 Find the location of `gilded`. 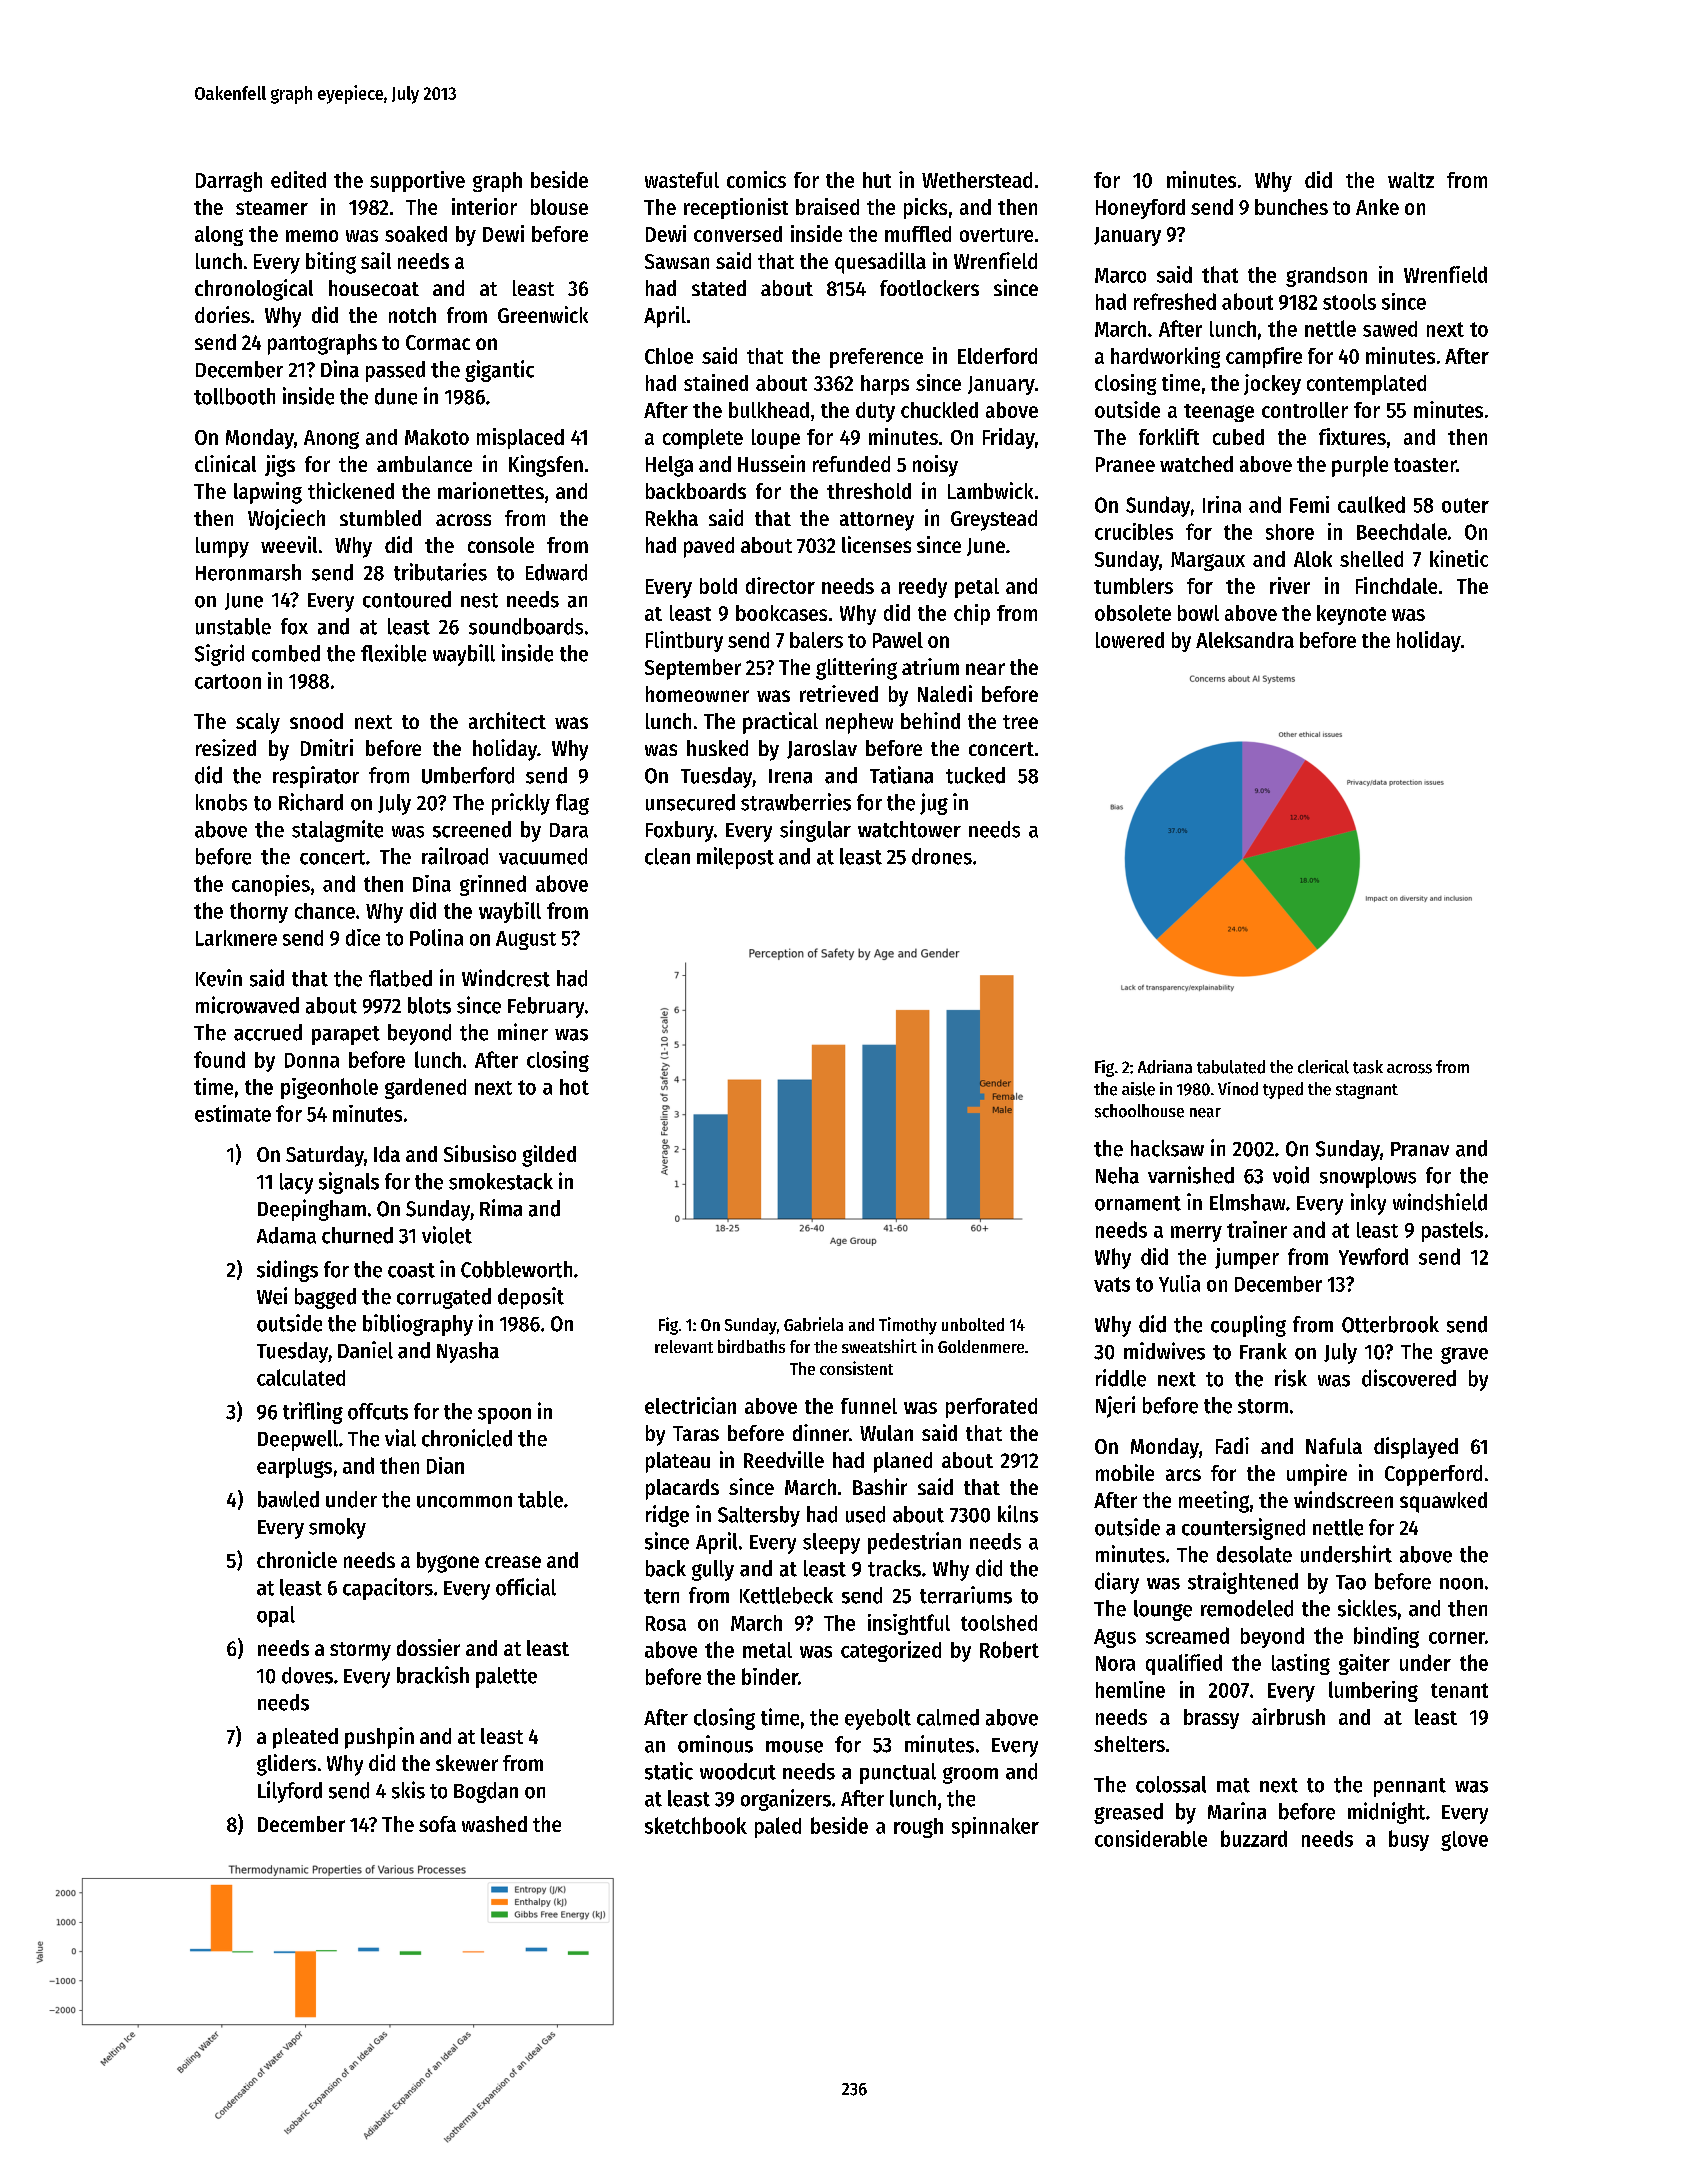

gilded is located at coordinates (549, 1156).
